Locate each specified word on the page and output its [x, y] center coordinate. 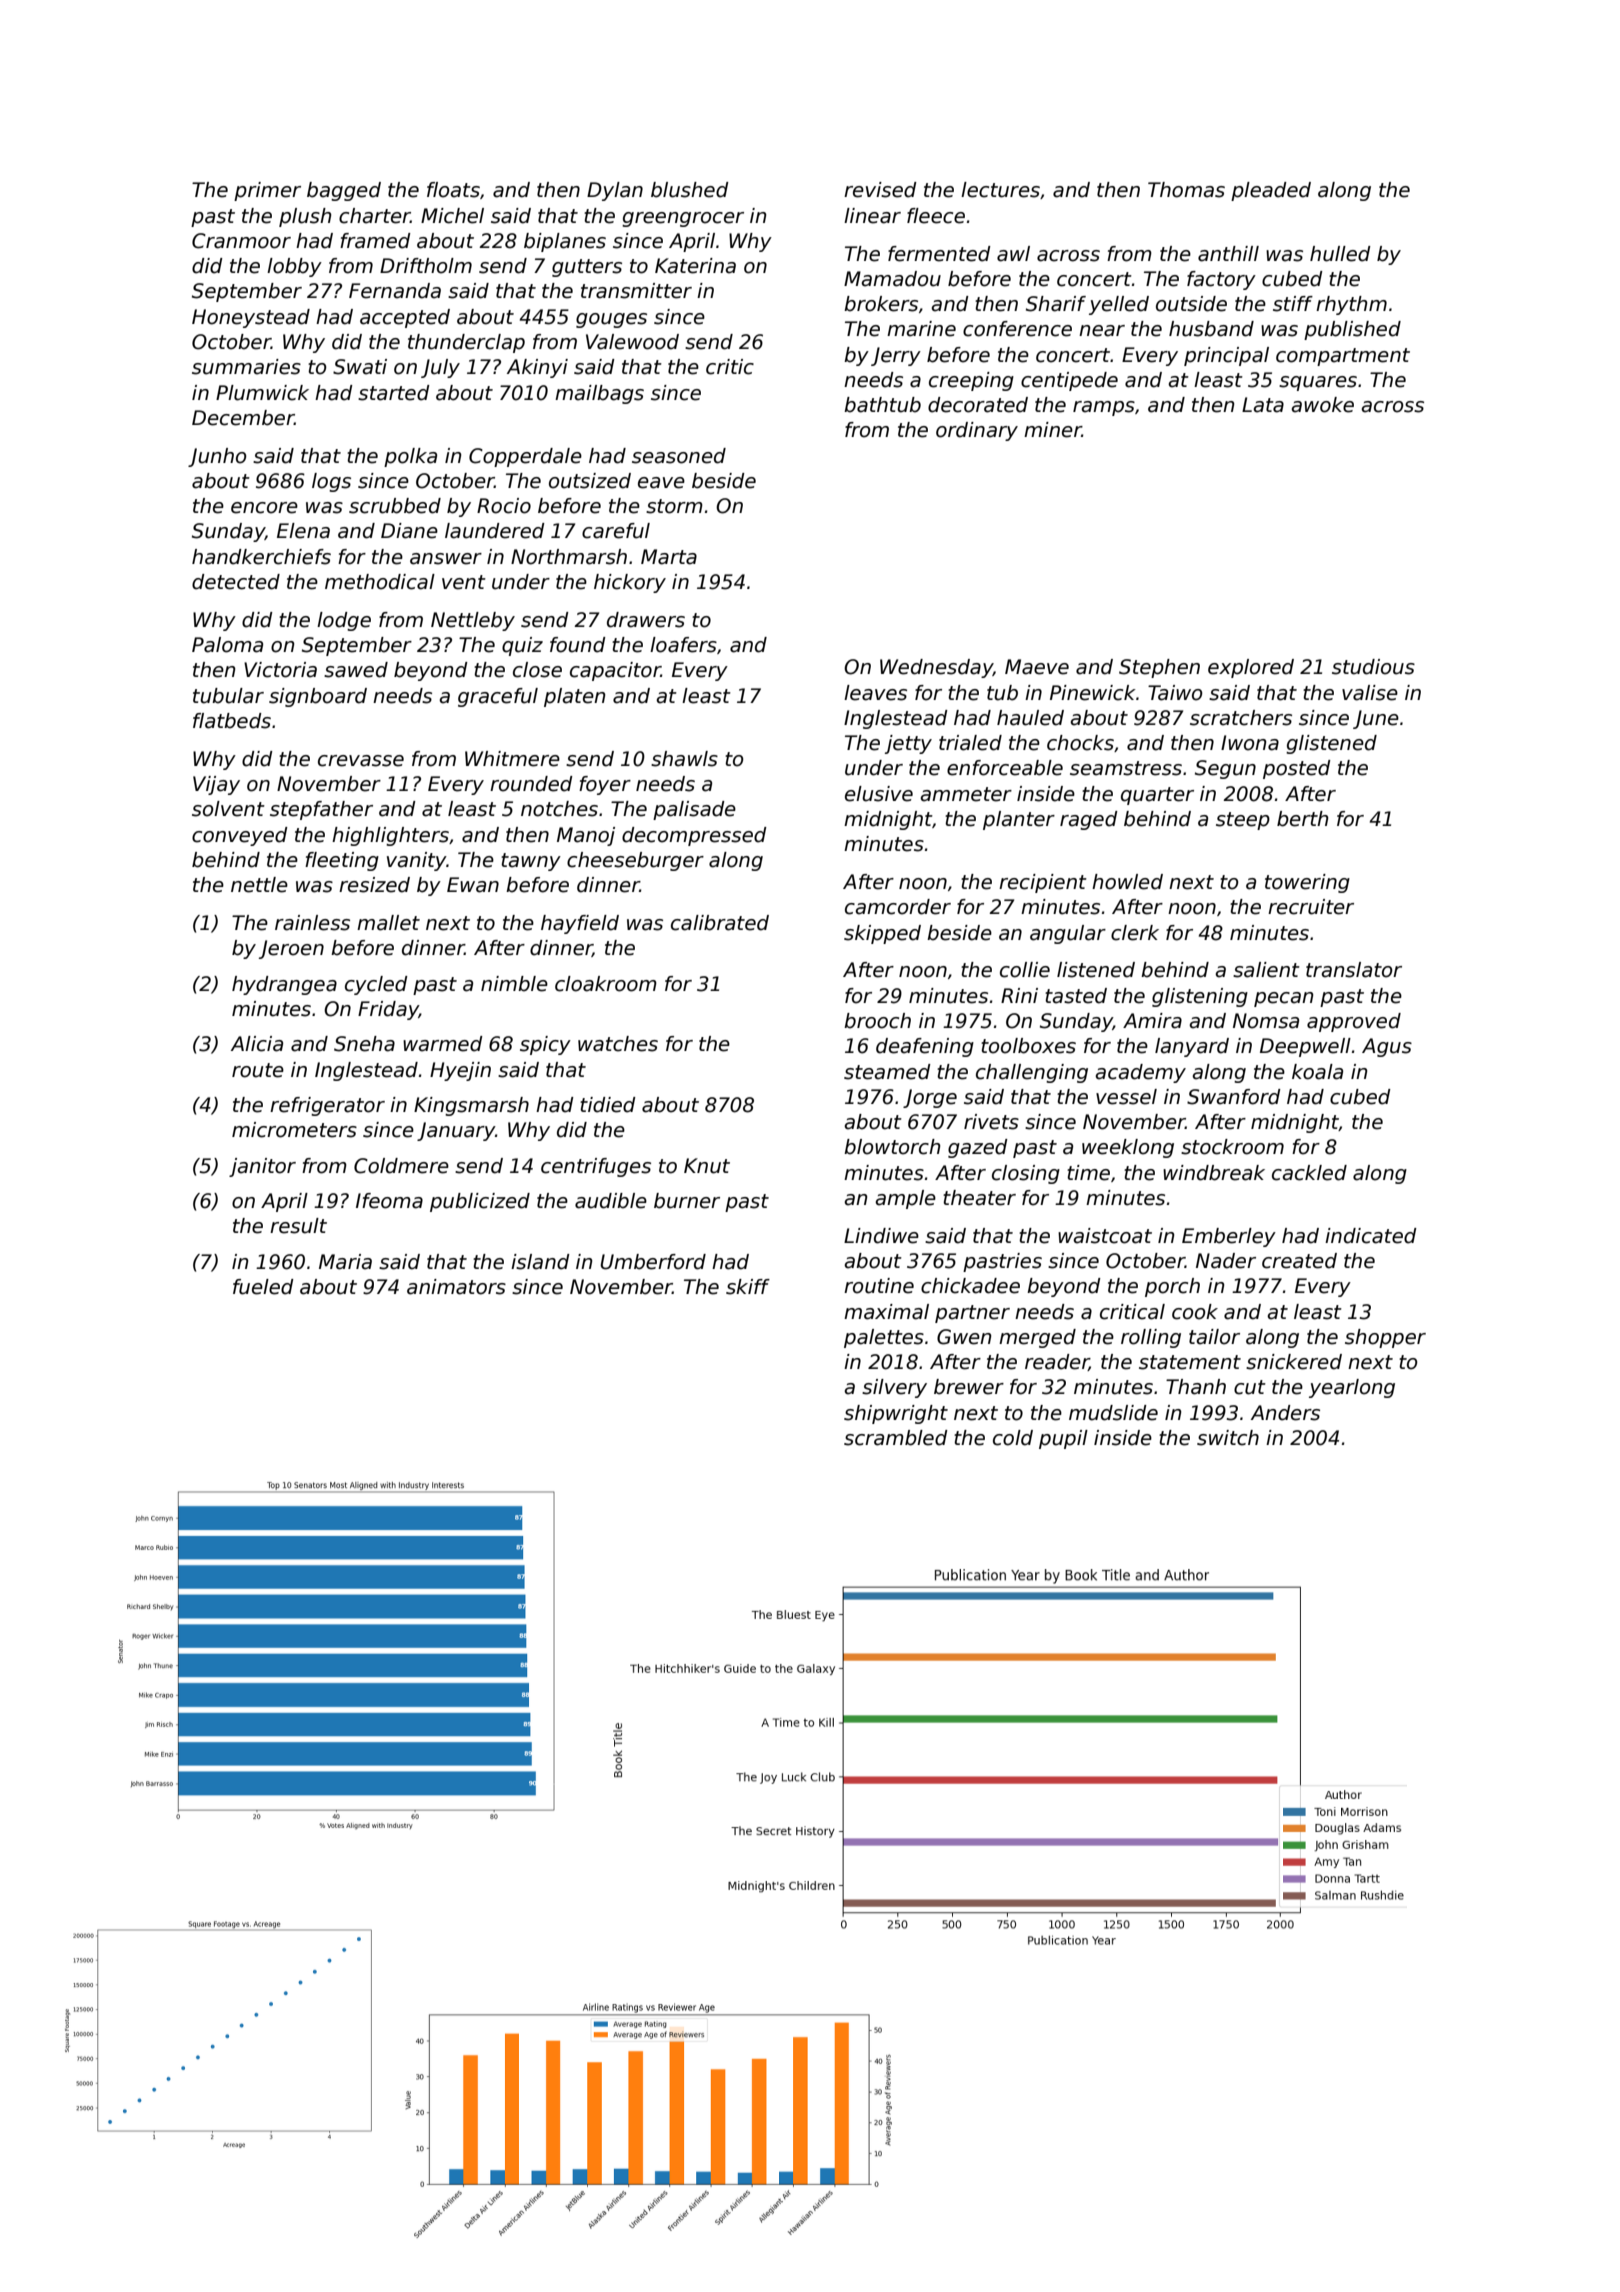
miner [1053, 430]
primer [267, 191]
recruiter [1311, 907]
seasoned [679, 456]
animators [456, 1287]
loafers [683, 645]
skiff [748, 1287]
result [298, 1226]
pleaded [1271, 191]
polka [410, 457]
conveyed [240, 836]
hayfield [580, 924]
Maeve [1037, 667]
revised [880, 190]
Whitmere [512, 759]
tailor [1214, 1337]
